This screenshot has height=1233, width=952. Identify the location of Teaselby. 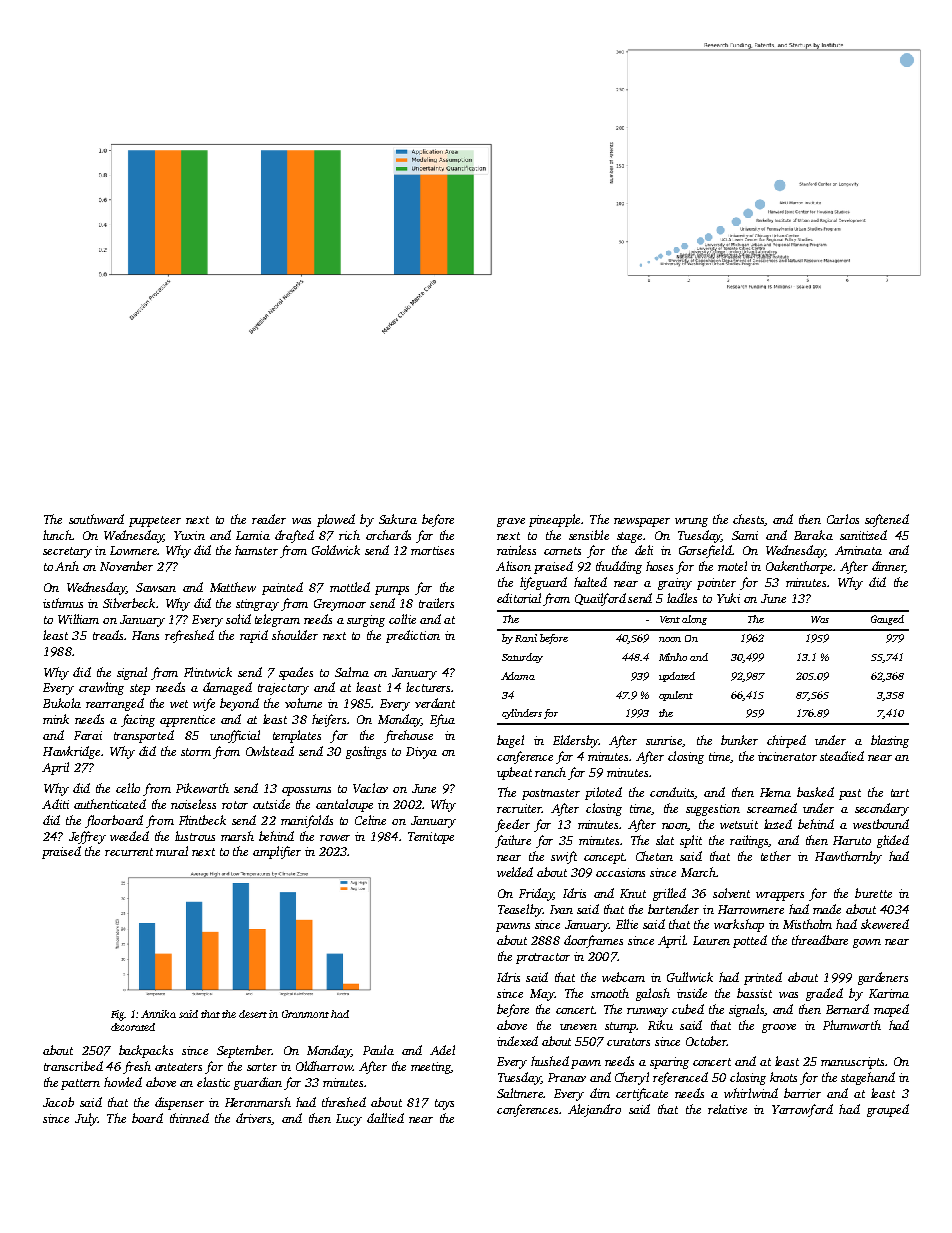
(520, 910).
